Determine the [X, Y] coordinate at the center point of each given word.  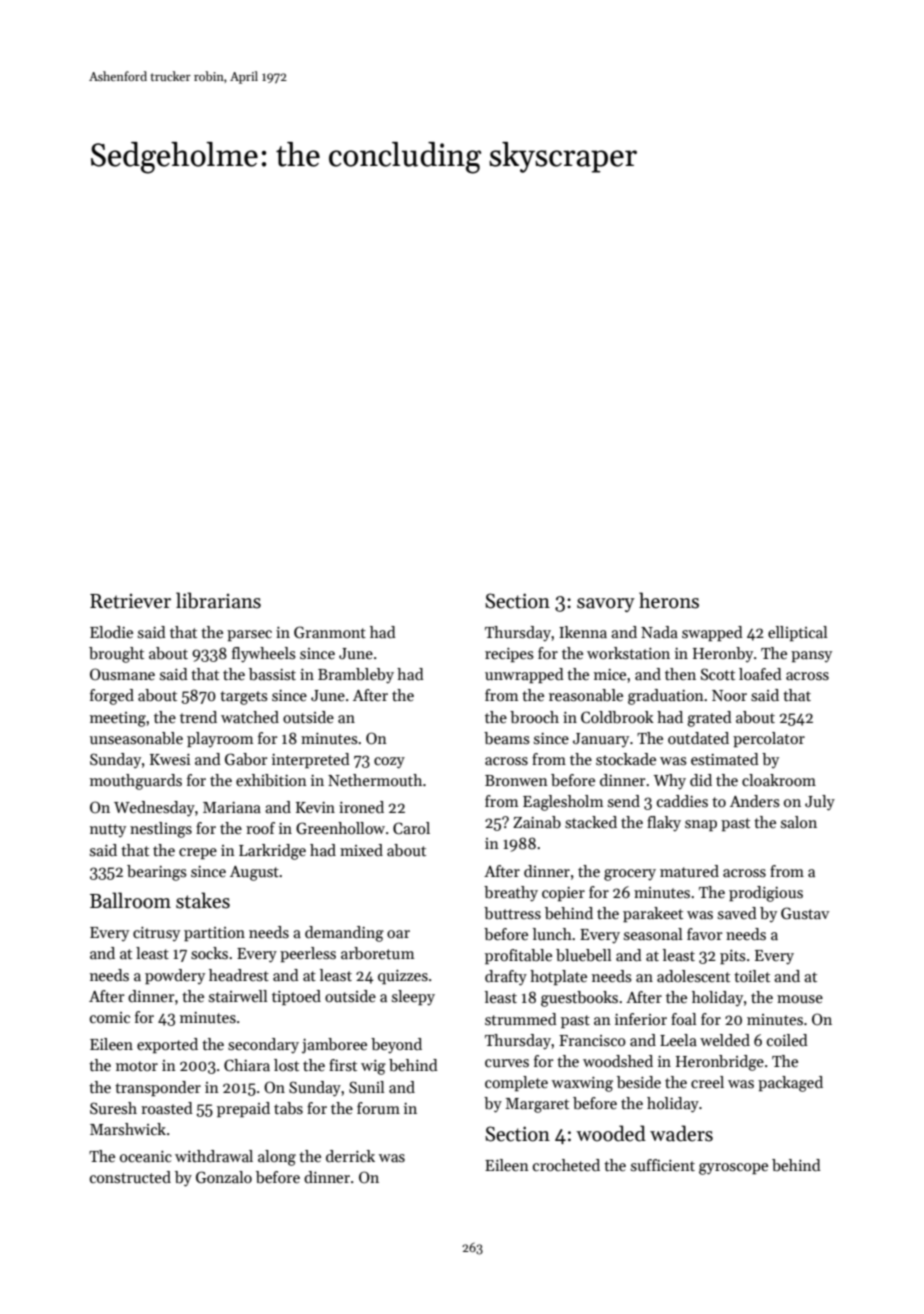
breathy [511, 894]
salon [799, 822]
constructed [130, 1177]
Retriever [130, 601]
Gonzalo [224, 1177]
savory [606, 605]
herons [669, 600]
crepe [198, 853]
